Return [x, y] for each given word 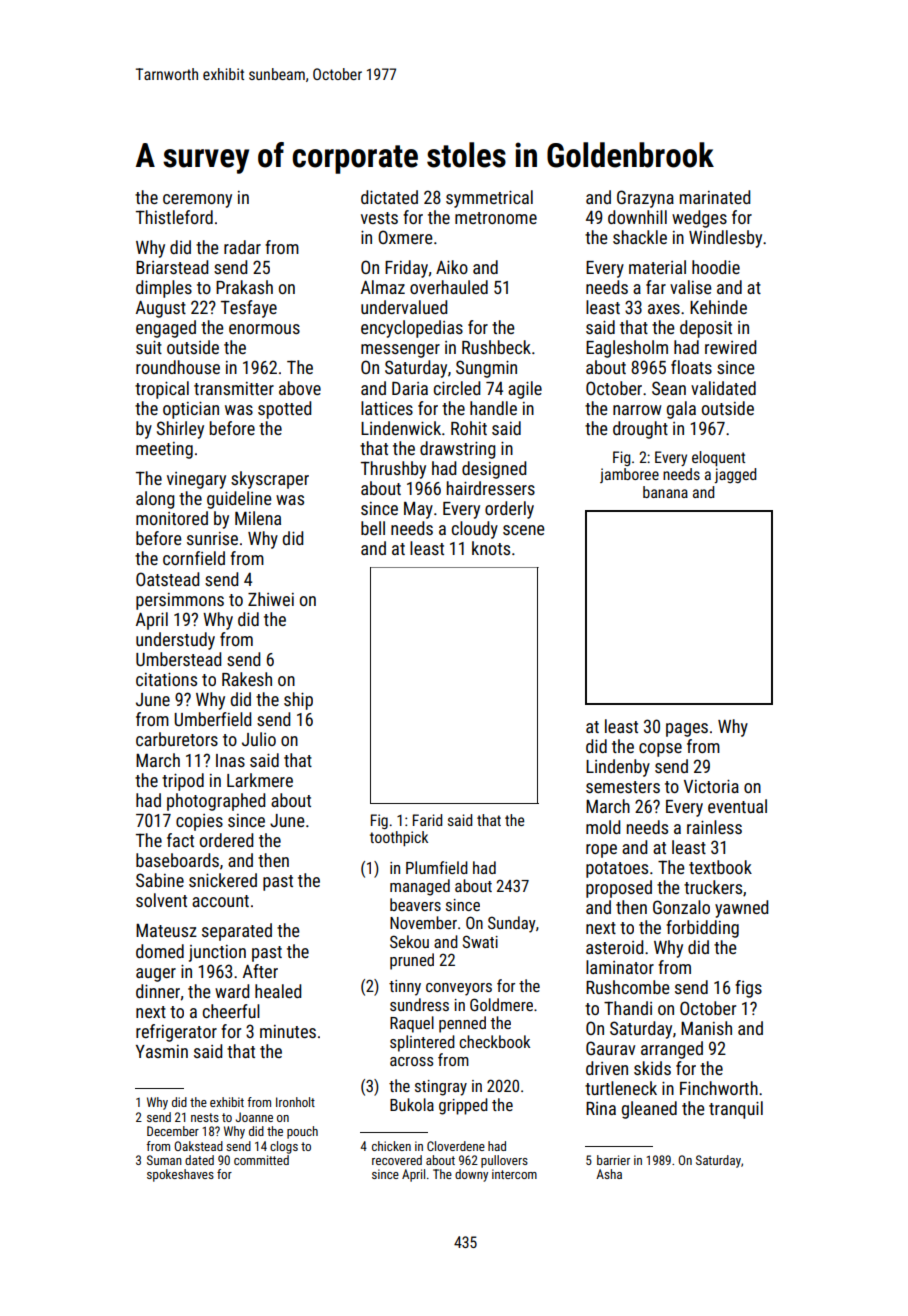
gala [681, 410]
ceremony [197, 201]
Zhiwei [271, 599]
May [418, 510]
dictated [389, 197]
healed [278, 991]
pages [687, 730]
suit [149, 347]
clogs [284, 1147]
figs [748, 989]
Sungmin [486, 369]
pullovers [504, 1161]
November [423, 922]
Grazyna [645, 199]
